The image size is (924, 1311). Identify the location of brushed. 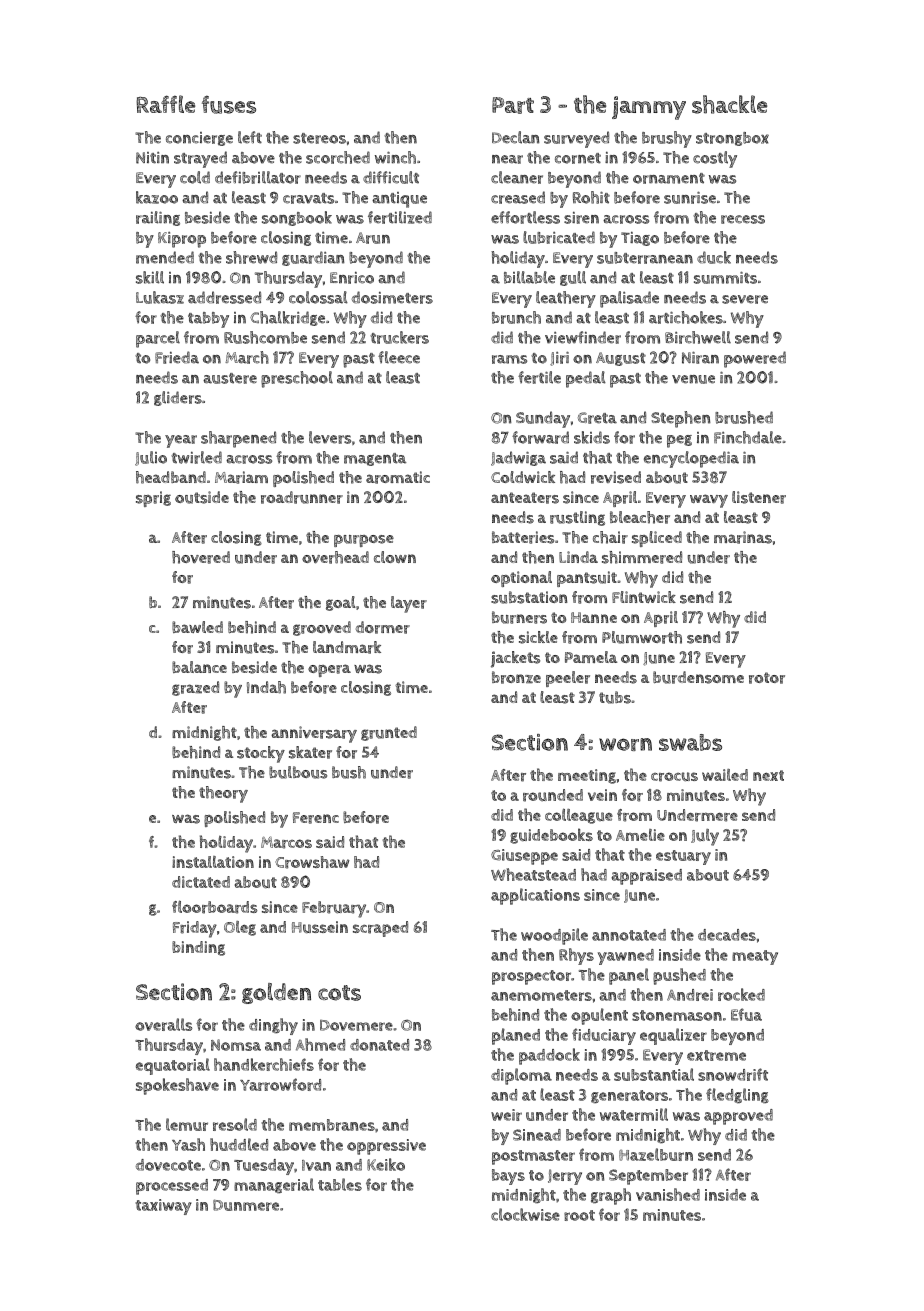
(744, 417).
